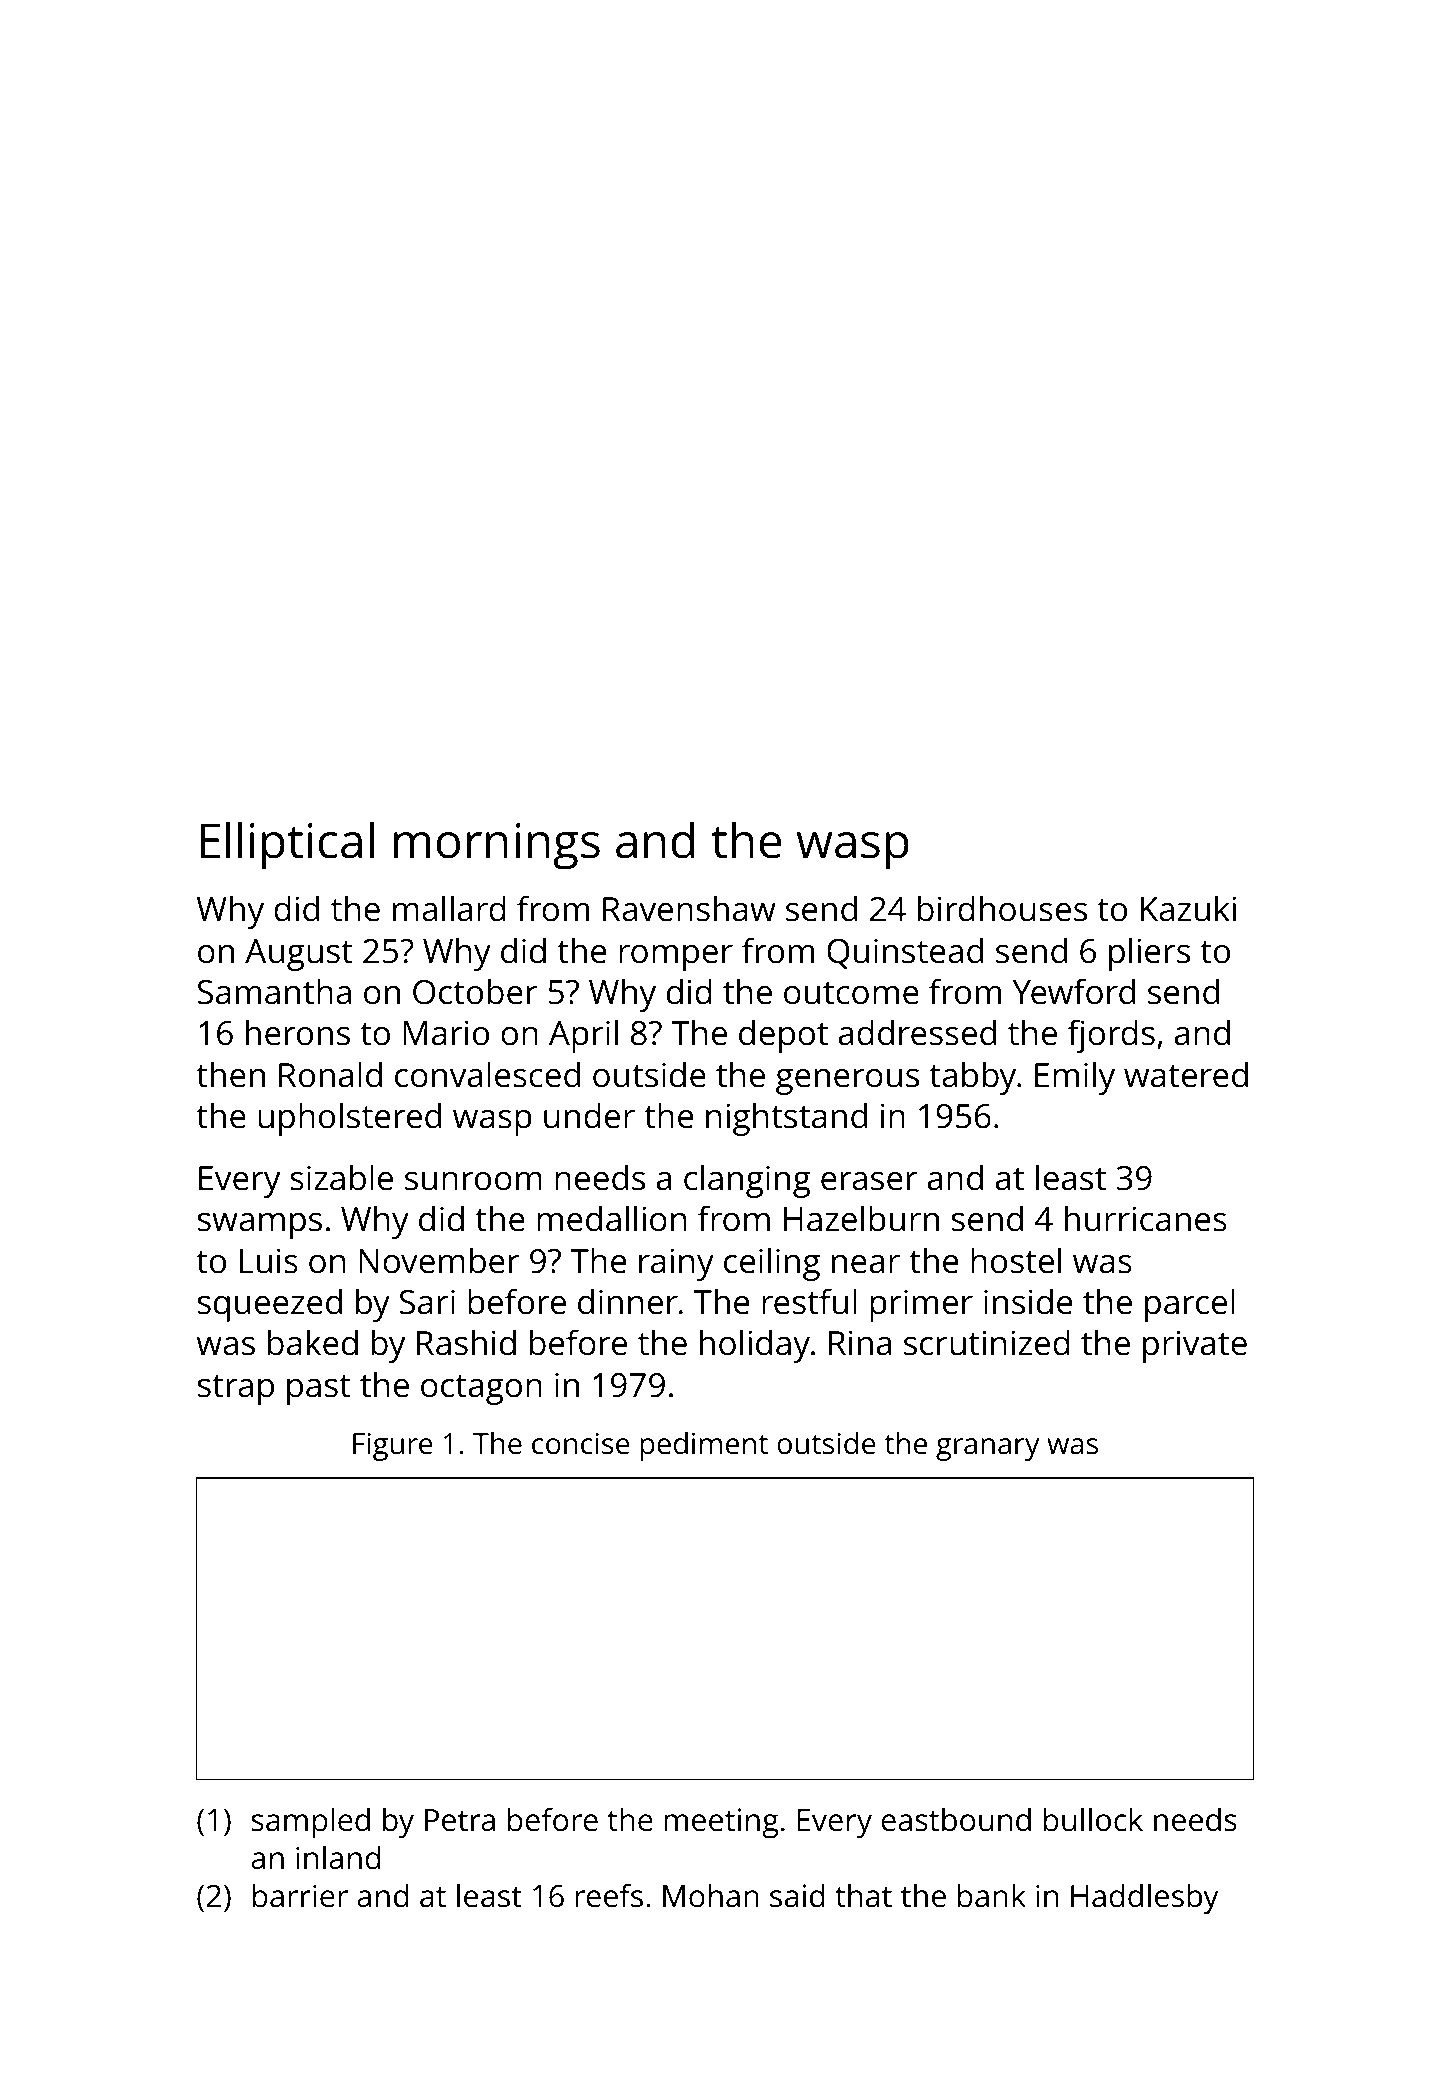 This screenshot has height=2100, width=1450. Describe the element at coordinates (1002, 908) in the screenshot. I see `birdhouses` at that location.
